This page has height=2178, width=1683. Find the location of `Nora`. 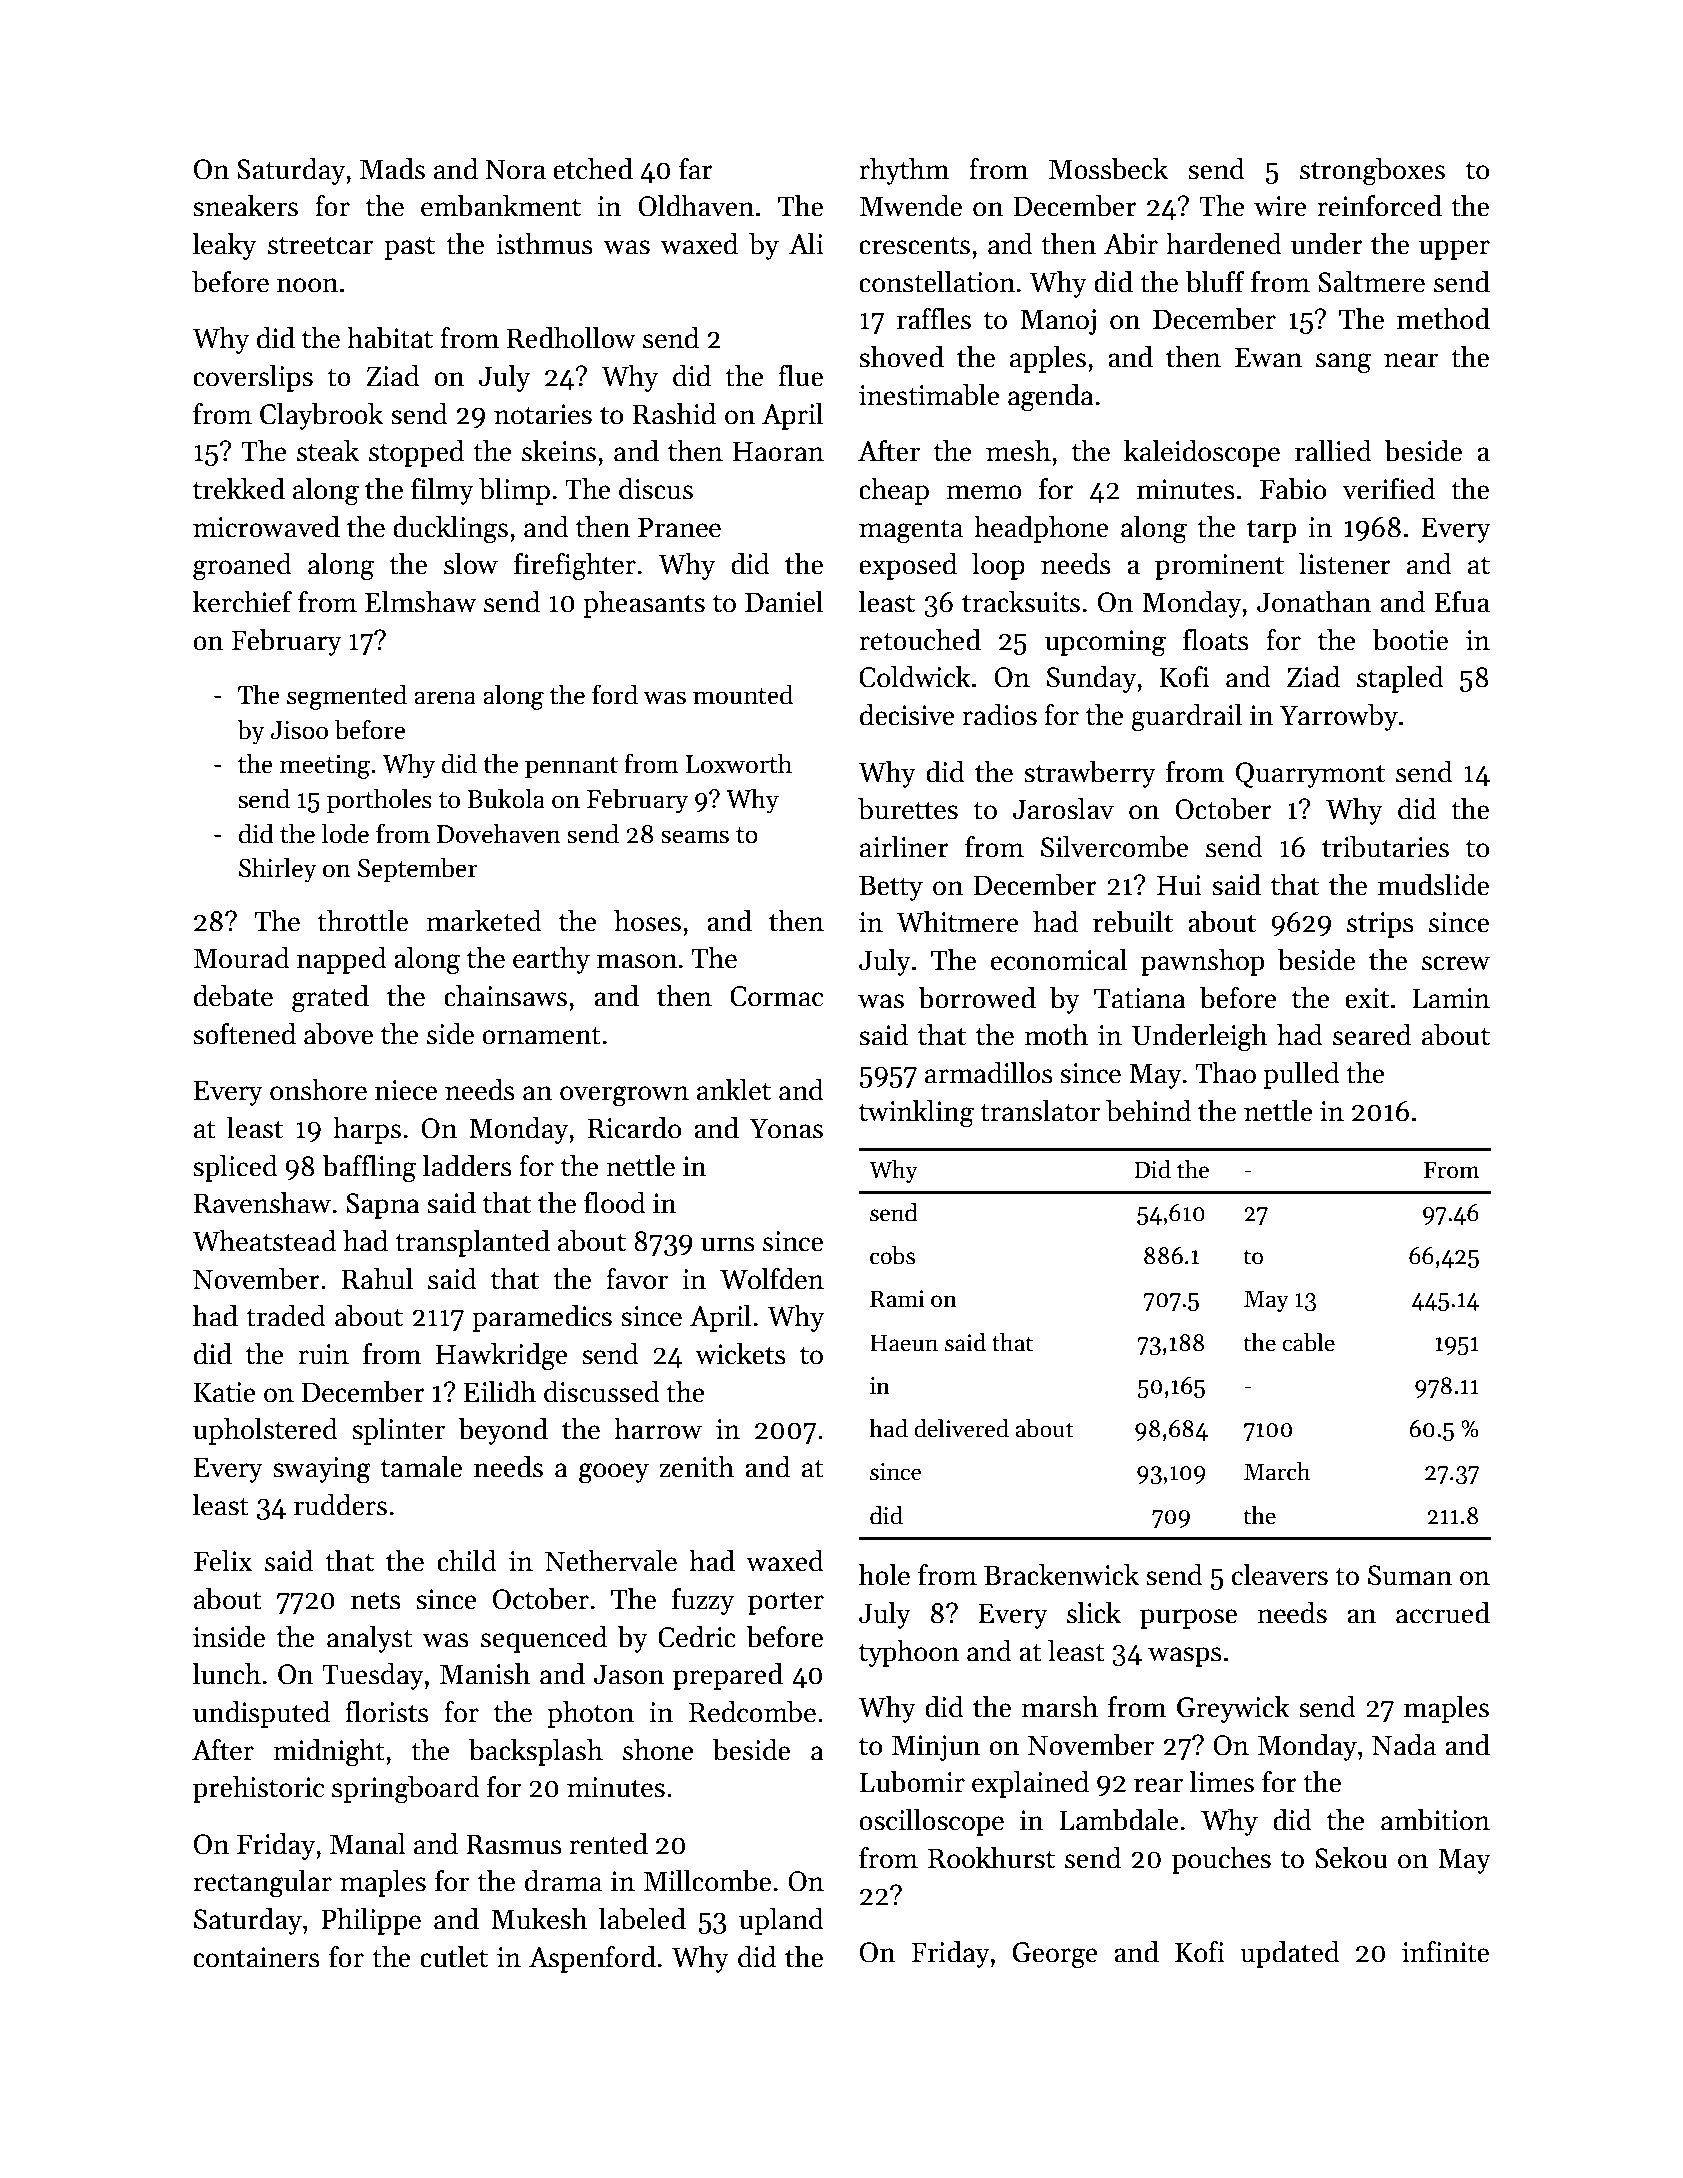

Nora is located at coordinates (515, 169).
